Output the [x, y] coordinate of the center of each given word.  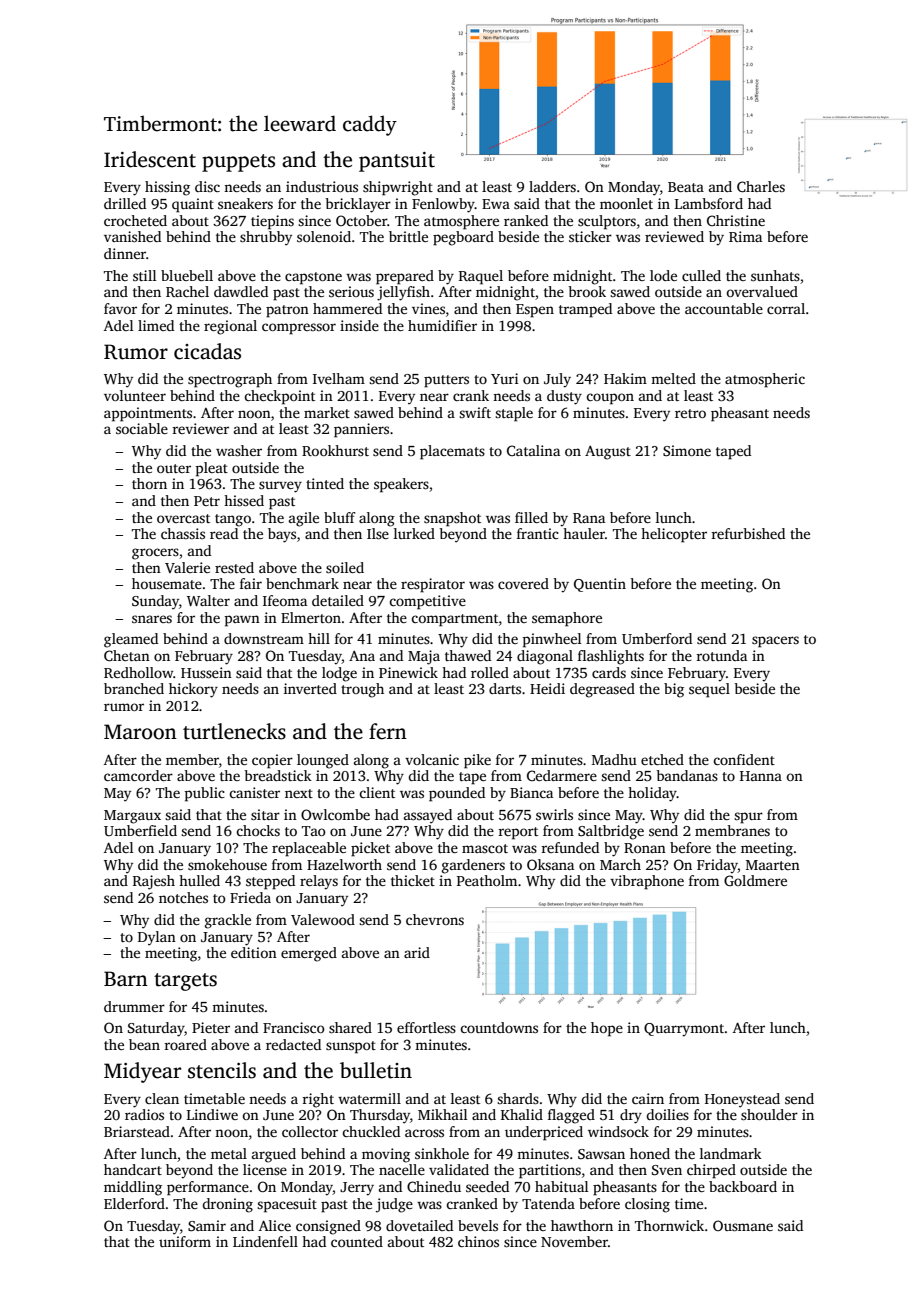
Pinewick [408, 672]
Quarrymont [684, 1030]
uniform [185, 1241]
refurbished [748, 533]
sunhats [775, 275]
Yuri [504, 378]
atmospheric [765, 380]
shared [350, 1027]
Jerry [357, 1189]
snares [152, 619]
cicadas [207, 351]
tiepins [272, 222]
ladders [552, 186]
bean [144, 1044]
